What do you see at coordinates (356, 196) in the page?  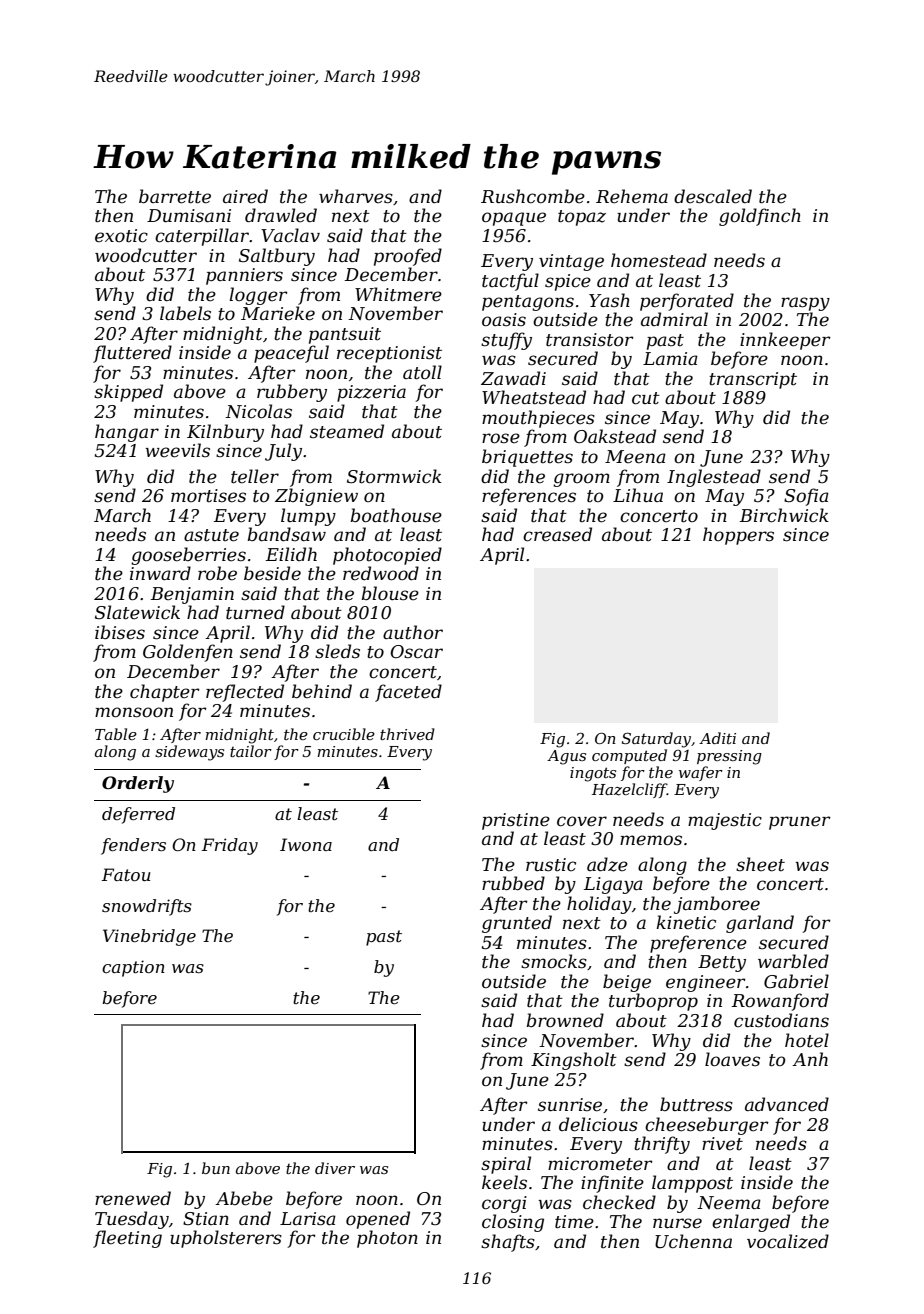 I see `wharves` at bounding box center [356, 196].
